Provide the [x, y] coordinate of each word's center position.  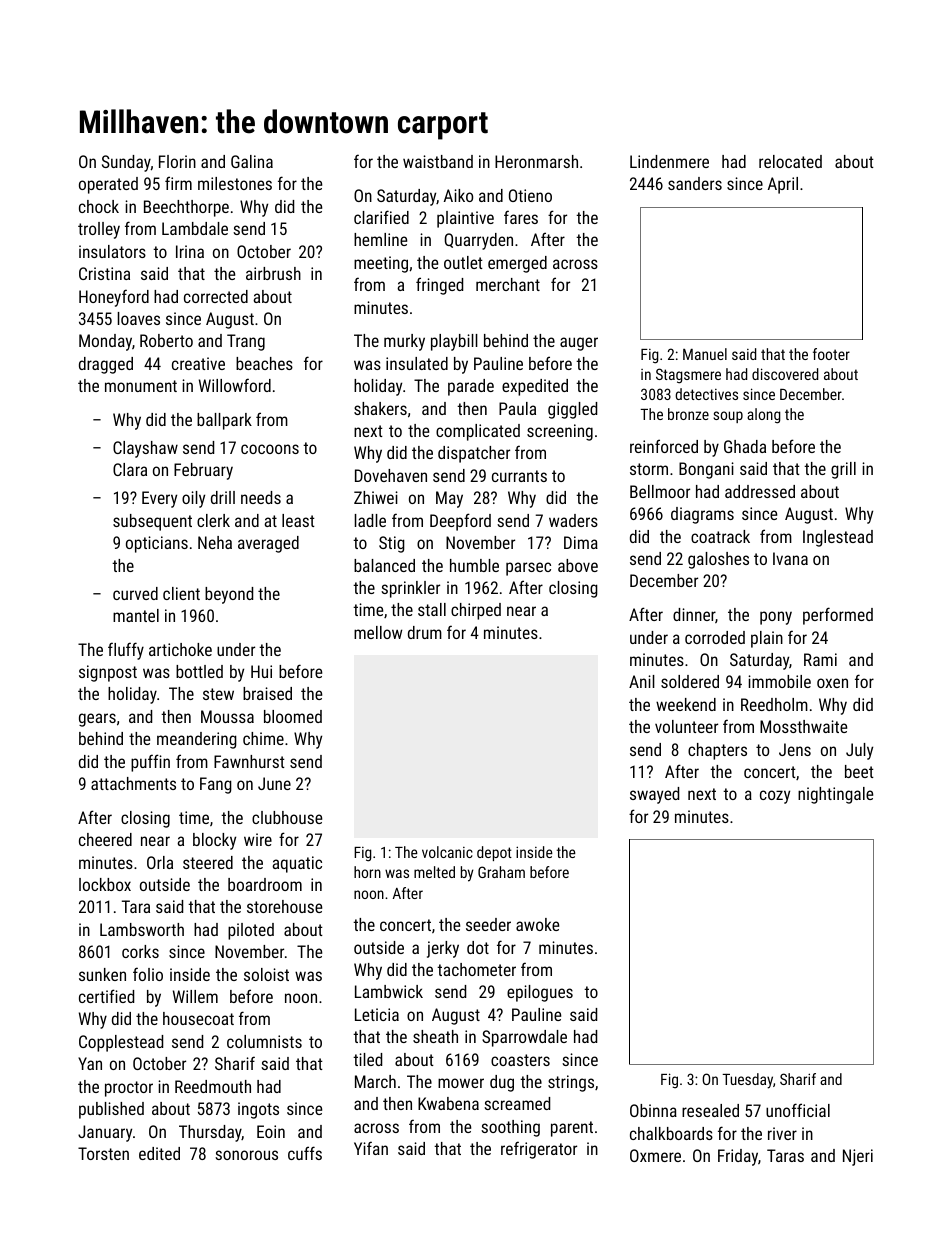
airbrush [273, 273]
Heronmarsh [536, 161]
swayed [654, 795]
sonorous [246, 1155]
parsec [528, 569]
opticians [157, 544]
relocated [790, 161]
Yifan [371, 1148]
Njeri [858, 1157]
